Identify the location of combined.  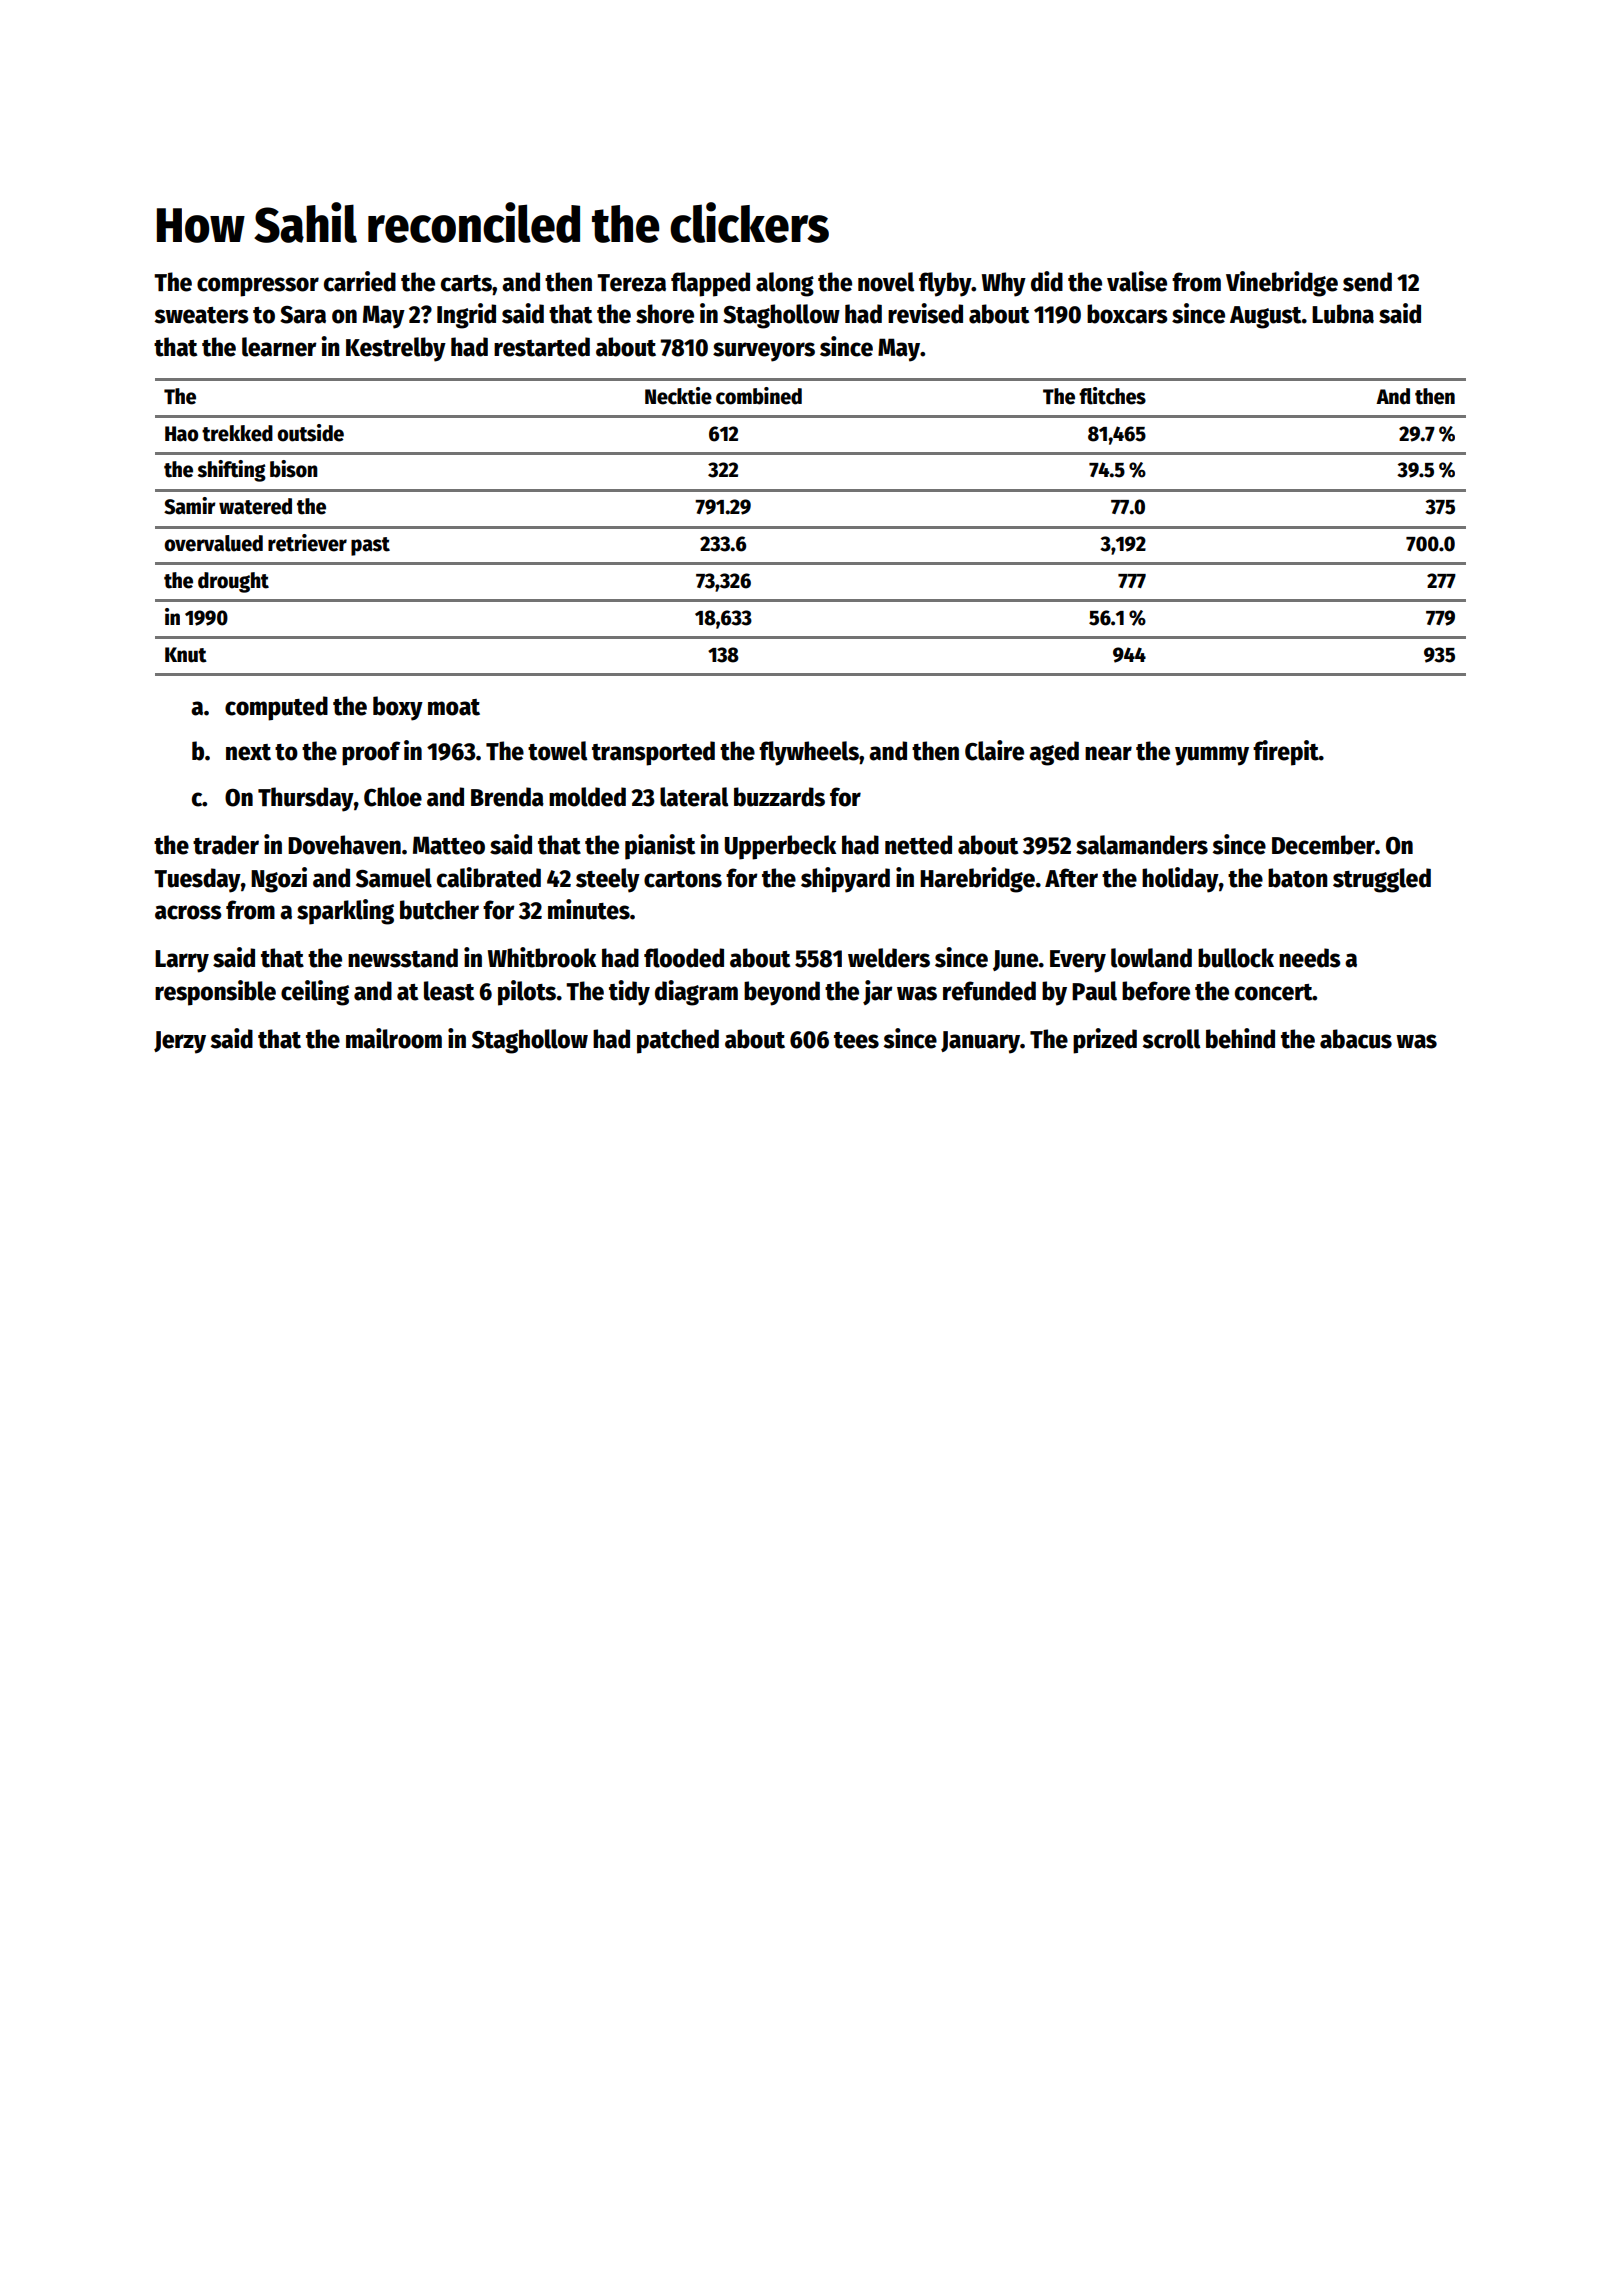
(759, 396).
